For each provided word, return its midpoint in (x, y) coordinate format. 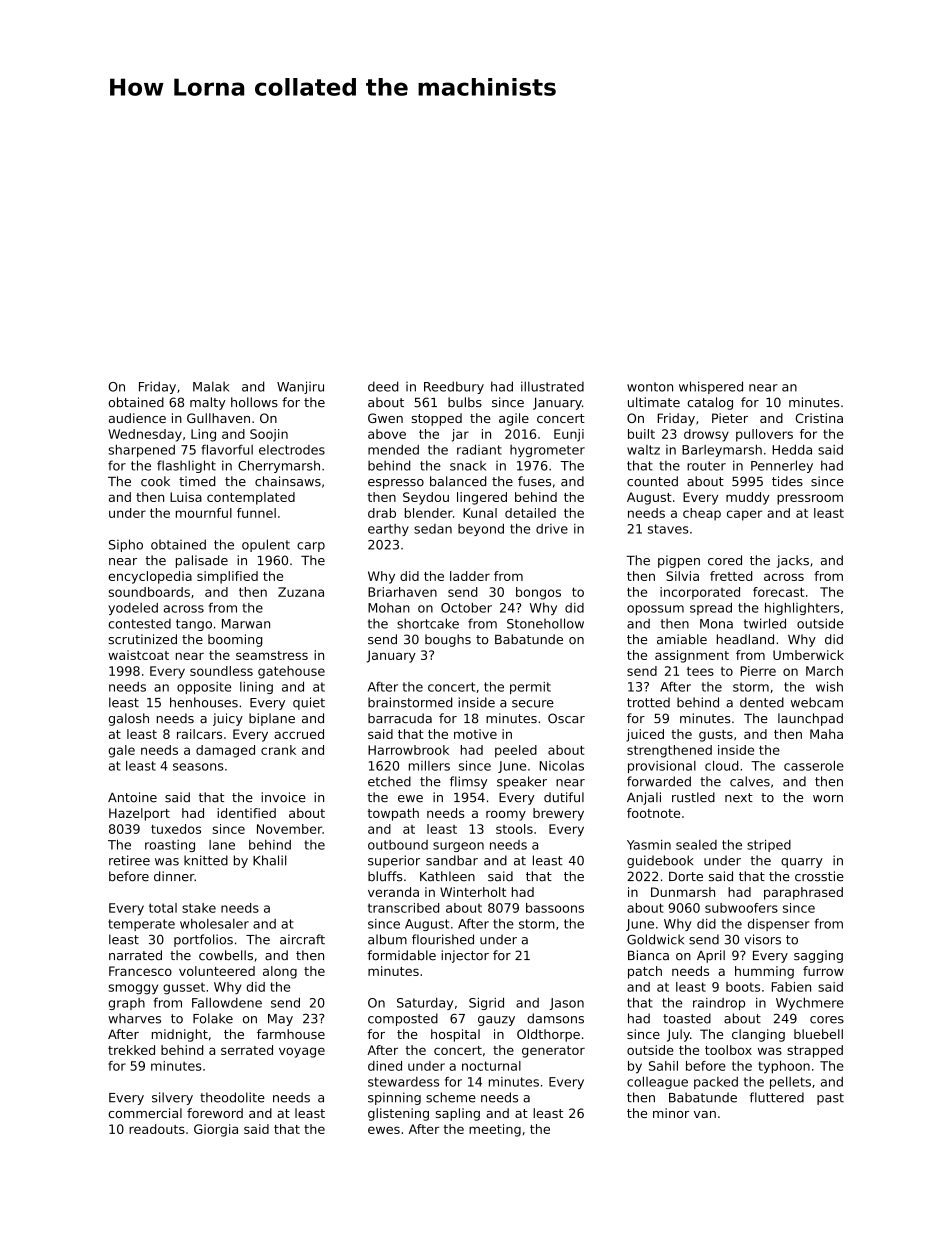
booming (235, 640)
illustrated (552, 386)
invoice (283, 797)
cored (725, 560)
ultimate (654, 402)
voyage (302, 1052)
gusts (716, 736)
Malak (211, 386)
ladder (470, 576)
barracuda (400, 718)
